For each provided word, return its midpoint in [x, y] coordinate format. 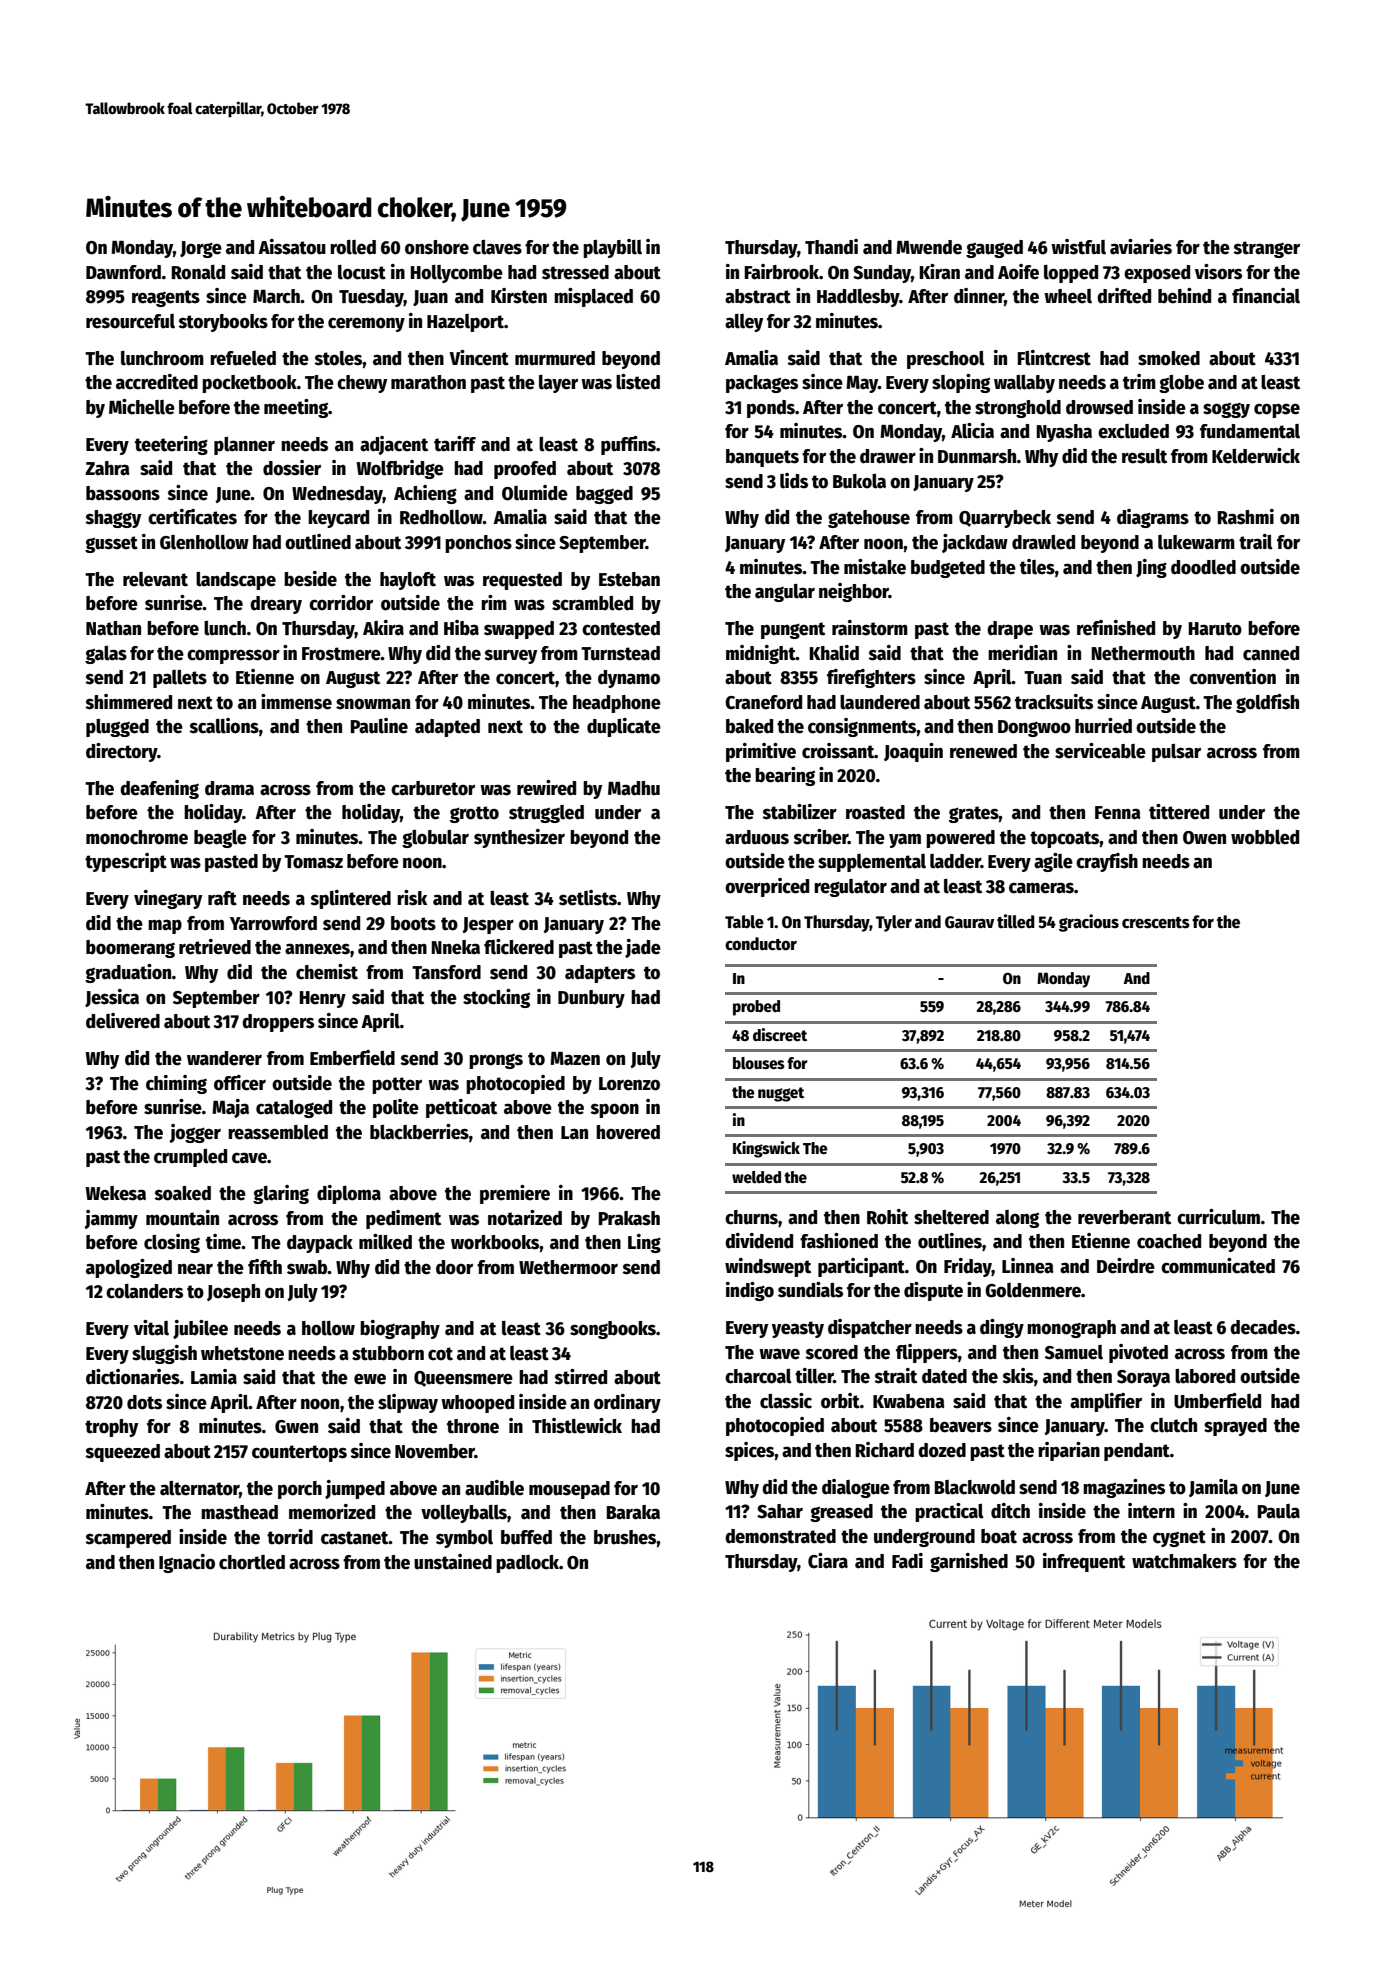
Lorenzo [629, 1084]
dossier [292, 468]
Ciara [828, 1561]
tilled [1016, 921]
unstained [453, 1562]
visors [1218, 272]
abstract [758, 296]
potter [397, 1085]
